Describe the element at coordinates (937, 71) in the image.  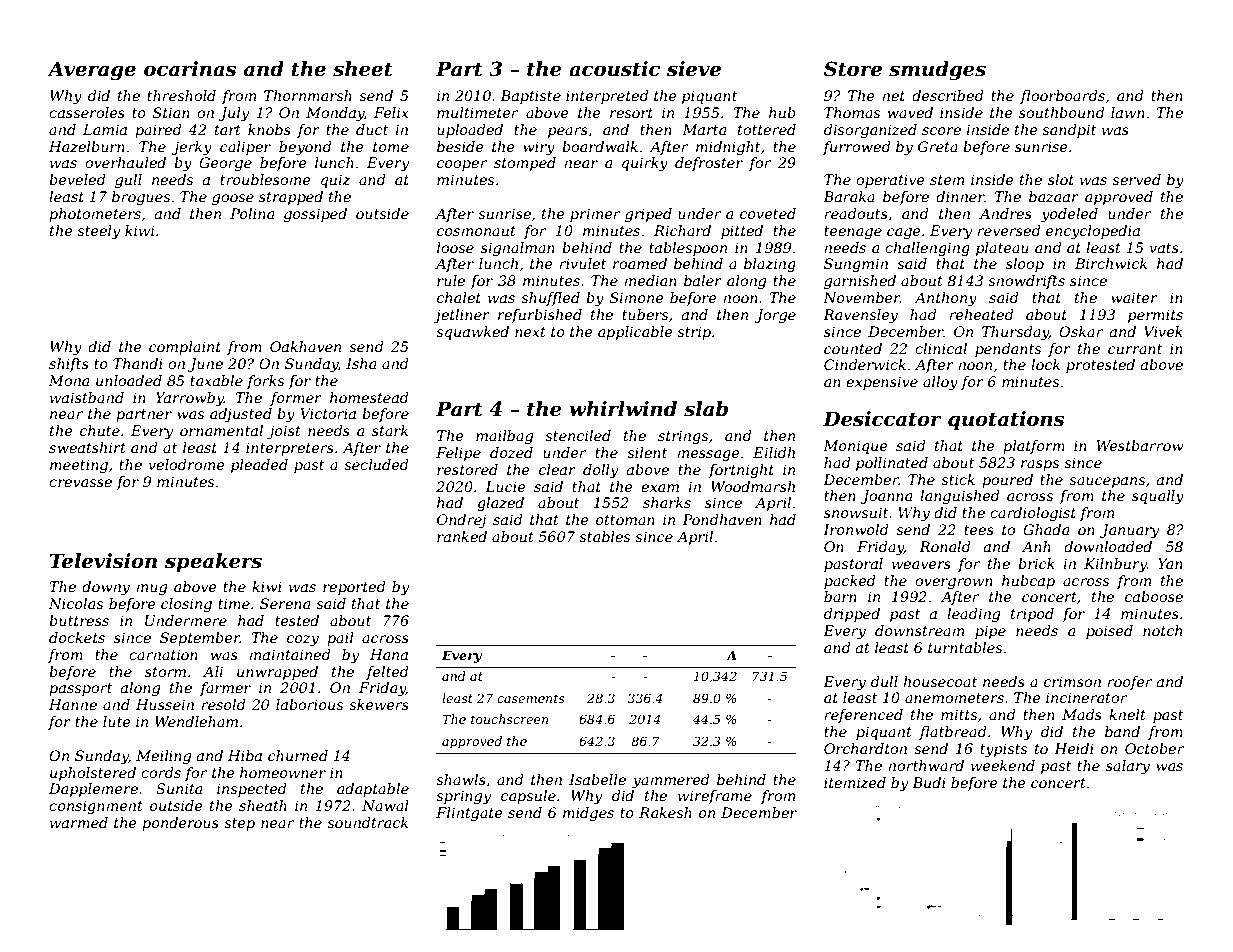
I see `smudges` at that location.
